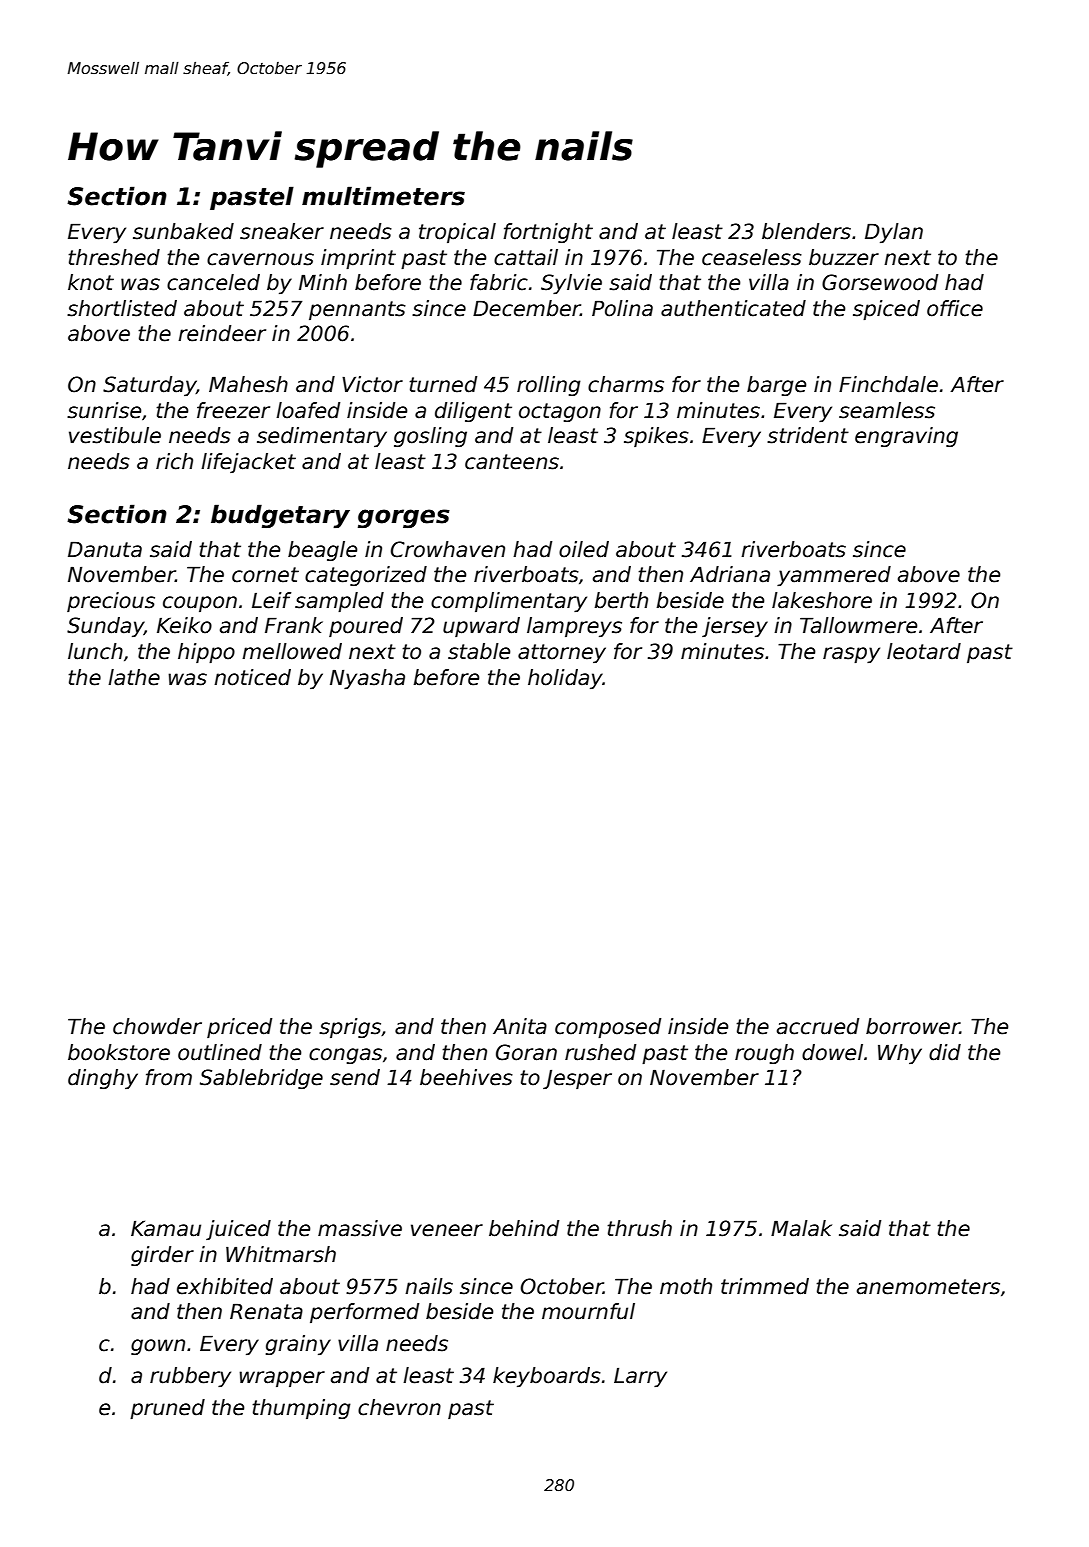  What do you see at coordinates (238, 1230) in the page?
I see `juiced` at bounding box center [238, 1230].
